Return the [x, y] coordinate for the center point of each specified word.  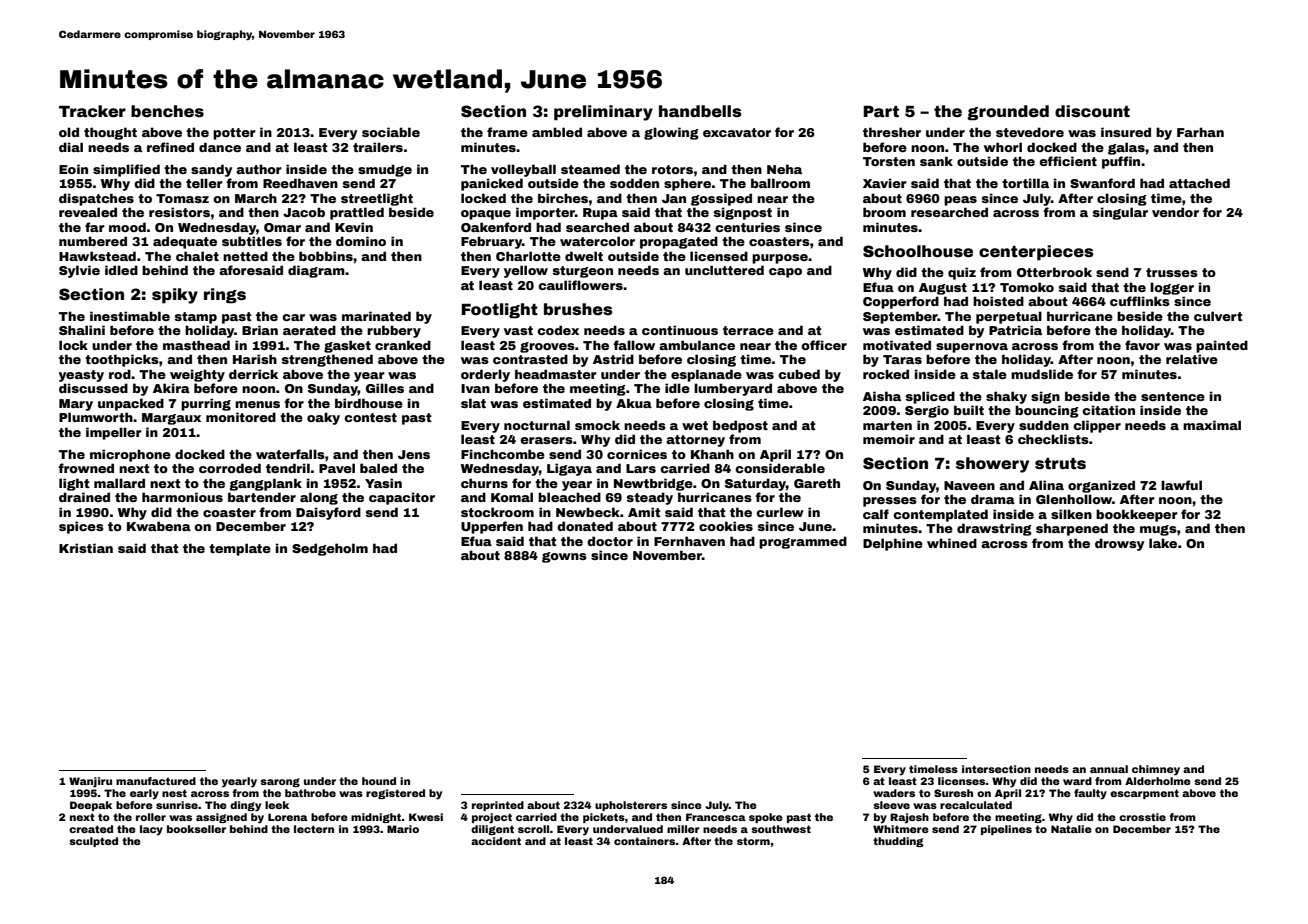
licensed [719, 256]
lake [1163, 543]
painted [1222, 346]
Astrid [613, 359]
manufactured [156, 781]
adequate [185, 242]
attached [1199, 183]
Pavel [337, 468]
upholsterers [631, 806]
